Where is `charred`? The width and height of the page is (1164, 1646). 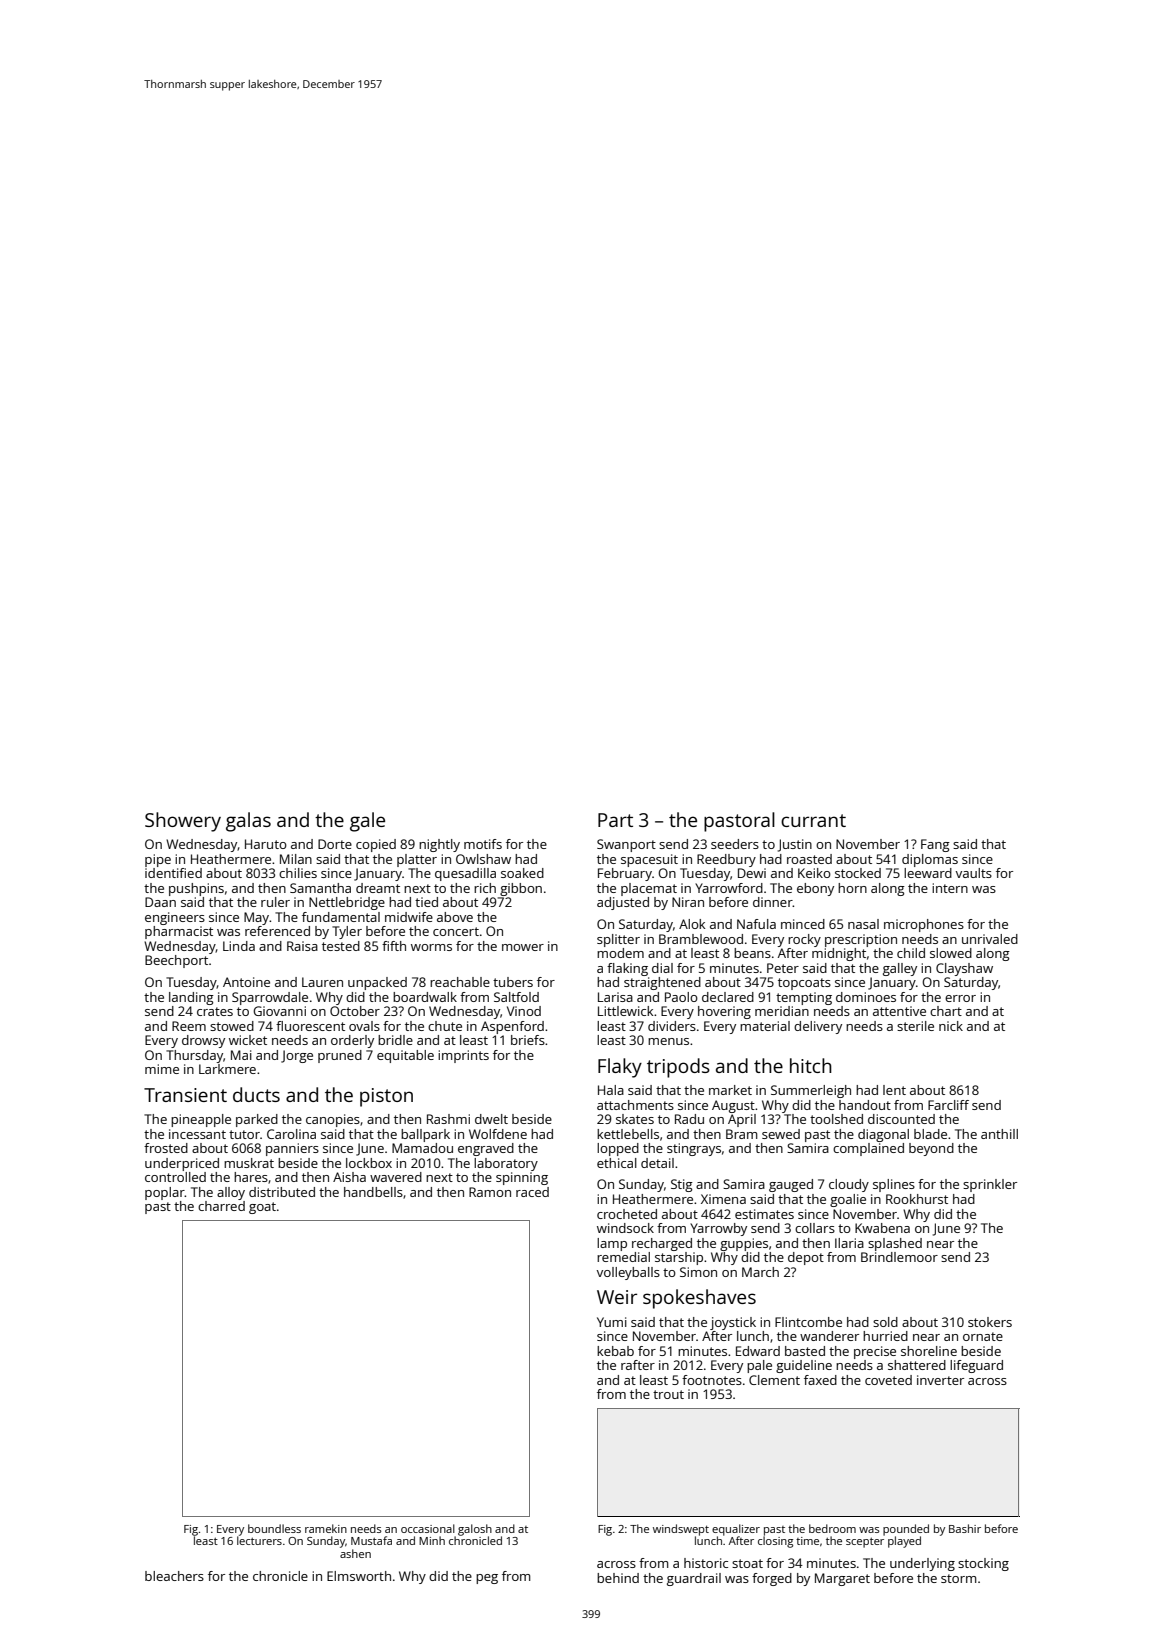
charred is located at coordinates (221, 1206).
